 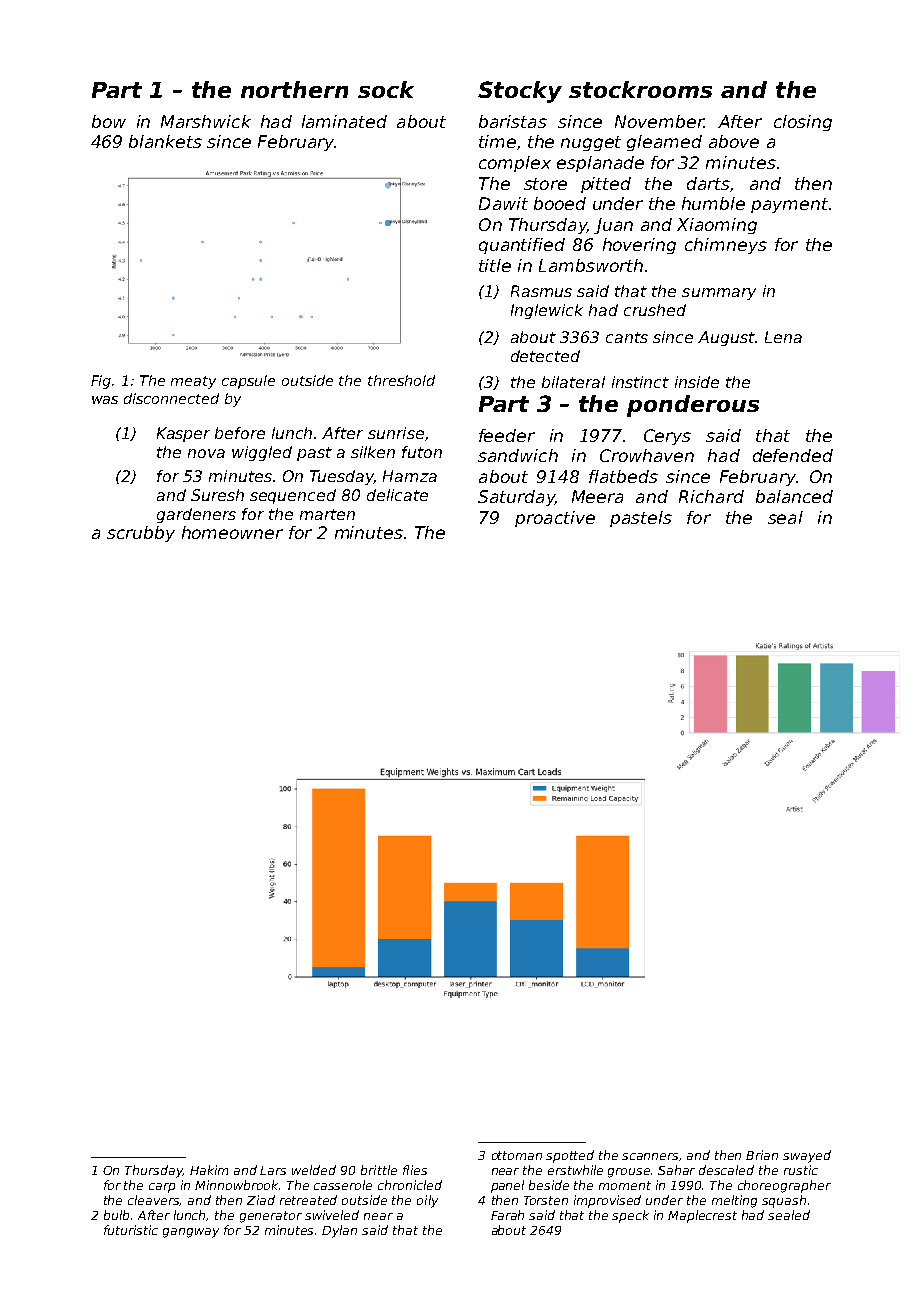 I want to click on carp, so click(x=162, y=1188).
